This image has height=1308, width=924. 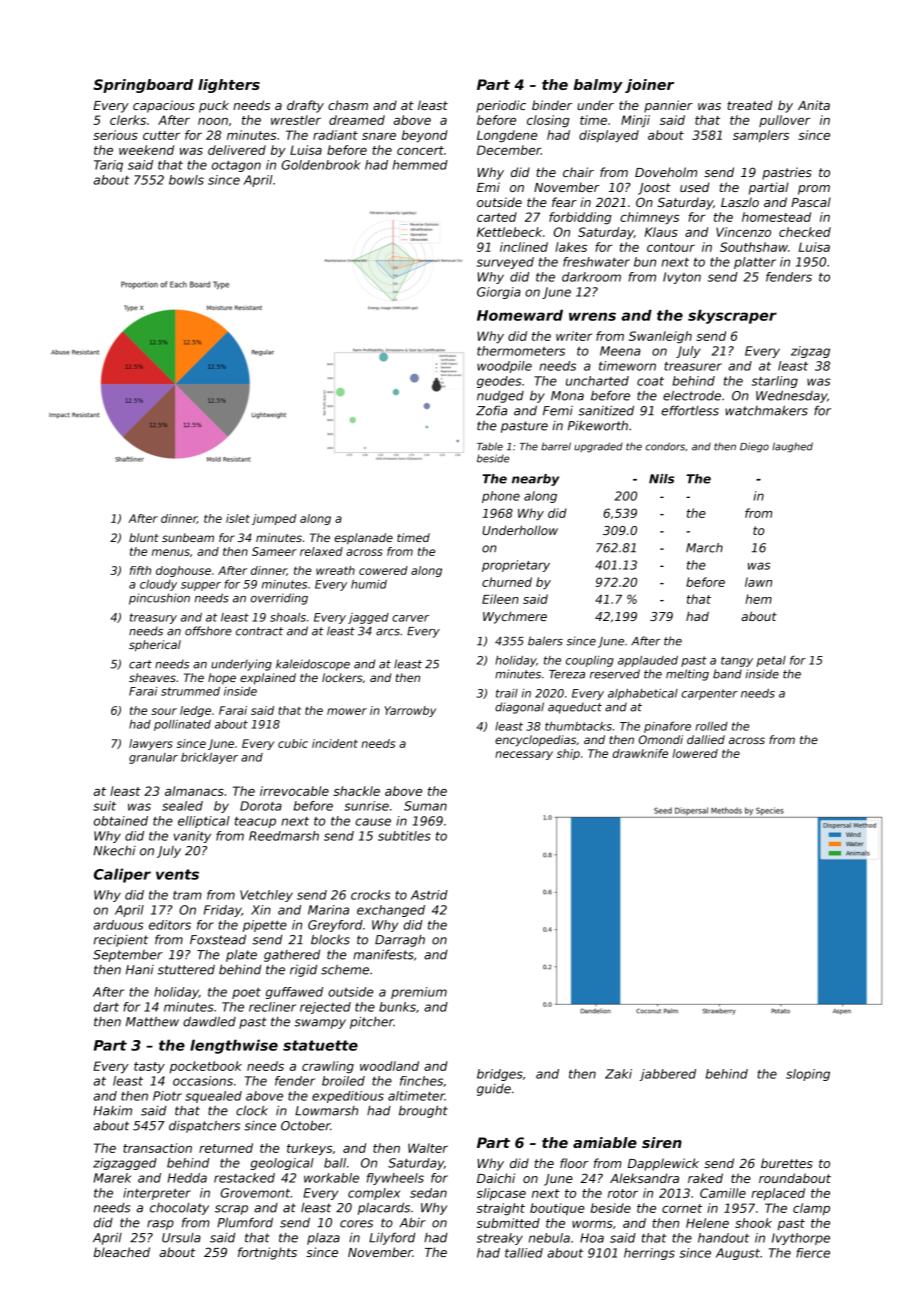 What do you see at coordinates (296, 120) in the image?
I see `wrestler` at bounding box center [296, 120].
